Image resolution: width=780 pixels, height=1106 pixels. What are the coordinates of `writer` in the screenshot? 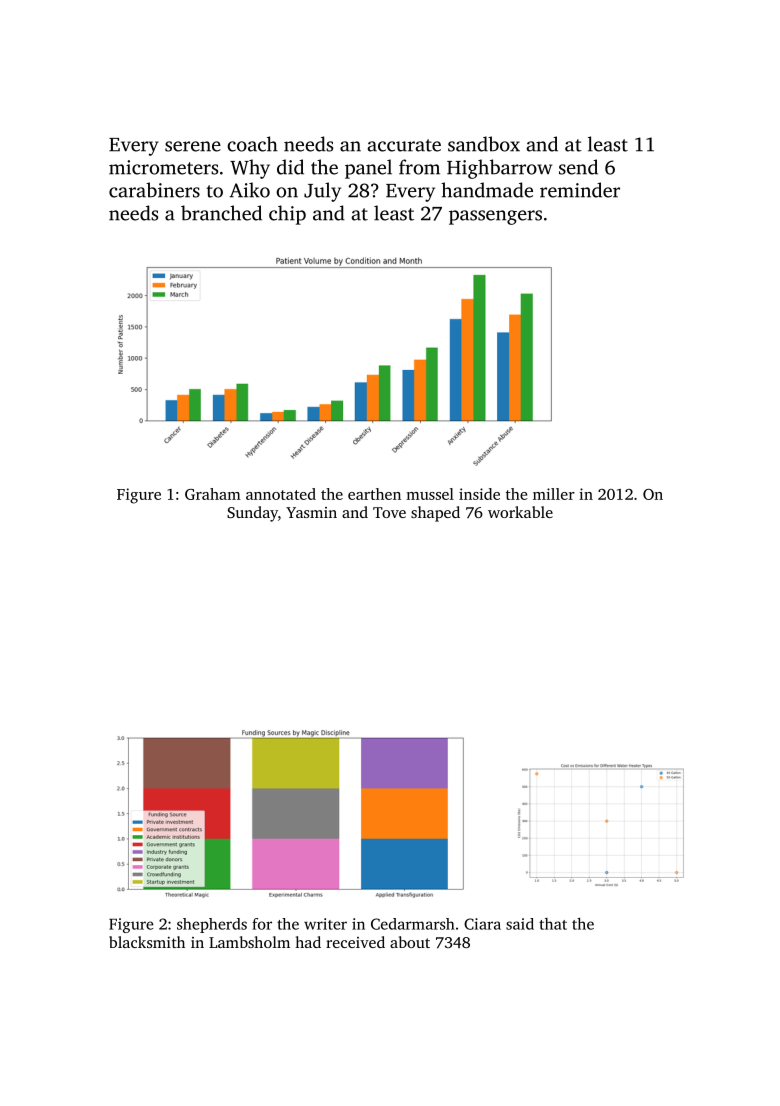 It's located at (325, 924).
